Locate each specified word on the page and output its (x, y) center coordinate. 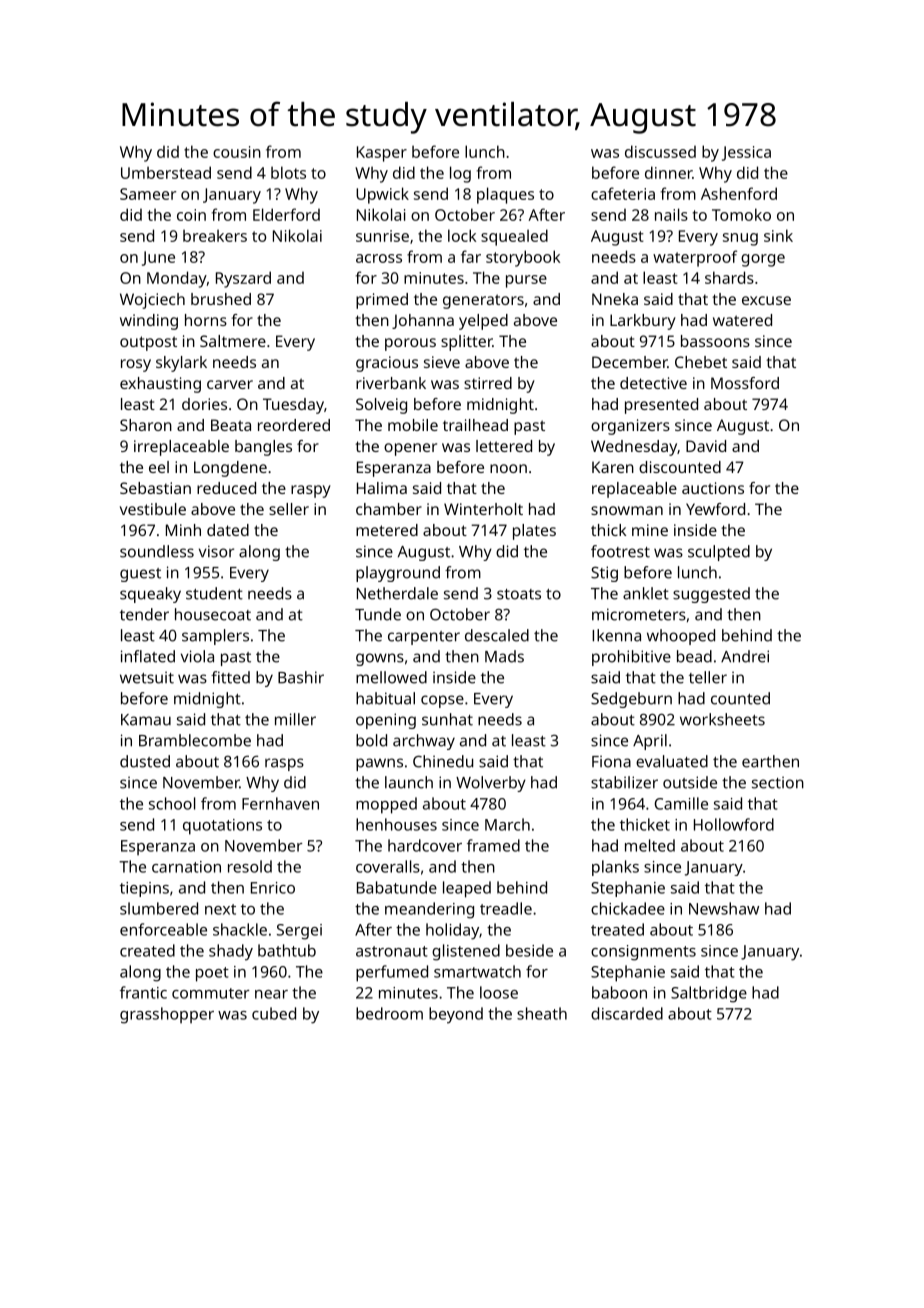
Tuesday (293, 406)
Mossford (745, 383)
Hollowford (734, 824)
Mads (504, 656)
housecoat (213, 614)
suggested (711, 595)
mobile (413, 425)
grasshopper (167, 1015)
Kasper (382, 154)
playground (398, 574)
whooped (681, 637)
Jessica (746, 153)
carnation (186, 867)
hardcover (425, 845)
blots (288, 172)
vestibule (153, 509)
